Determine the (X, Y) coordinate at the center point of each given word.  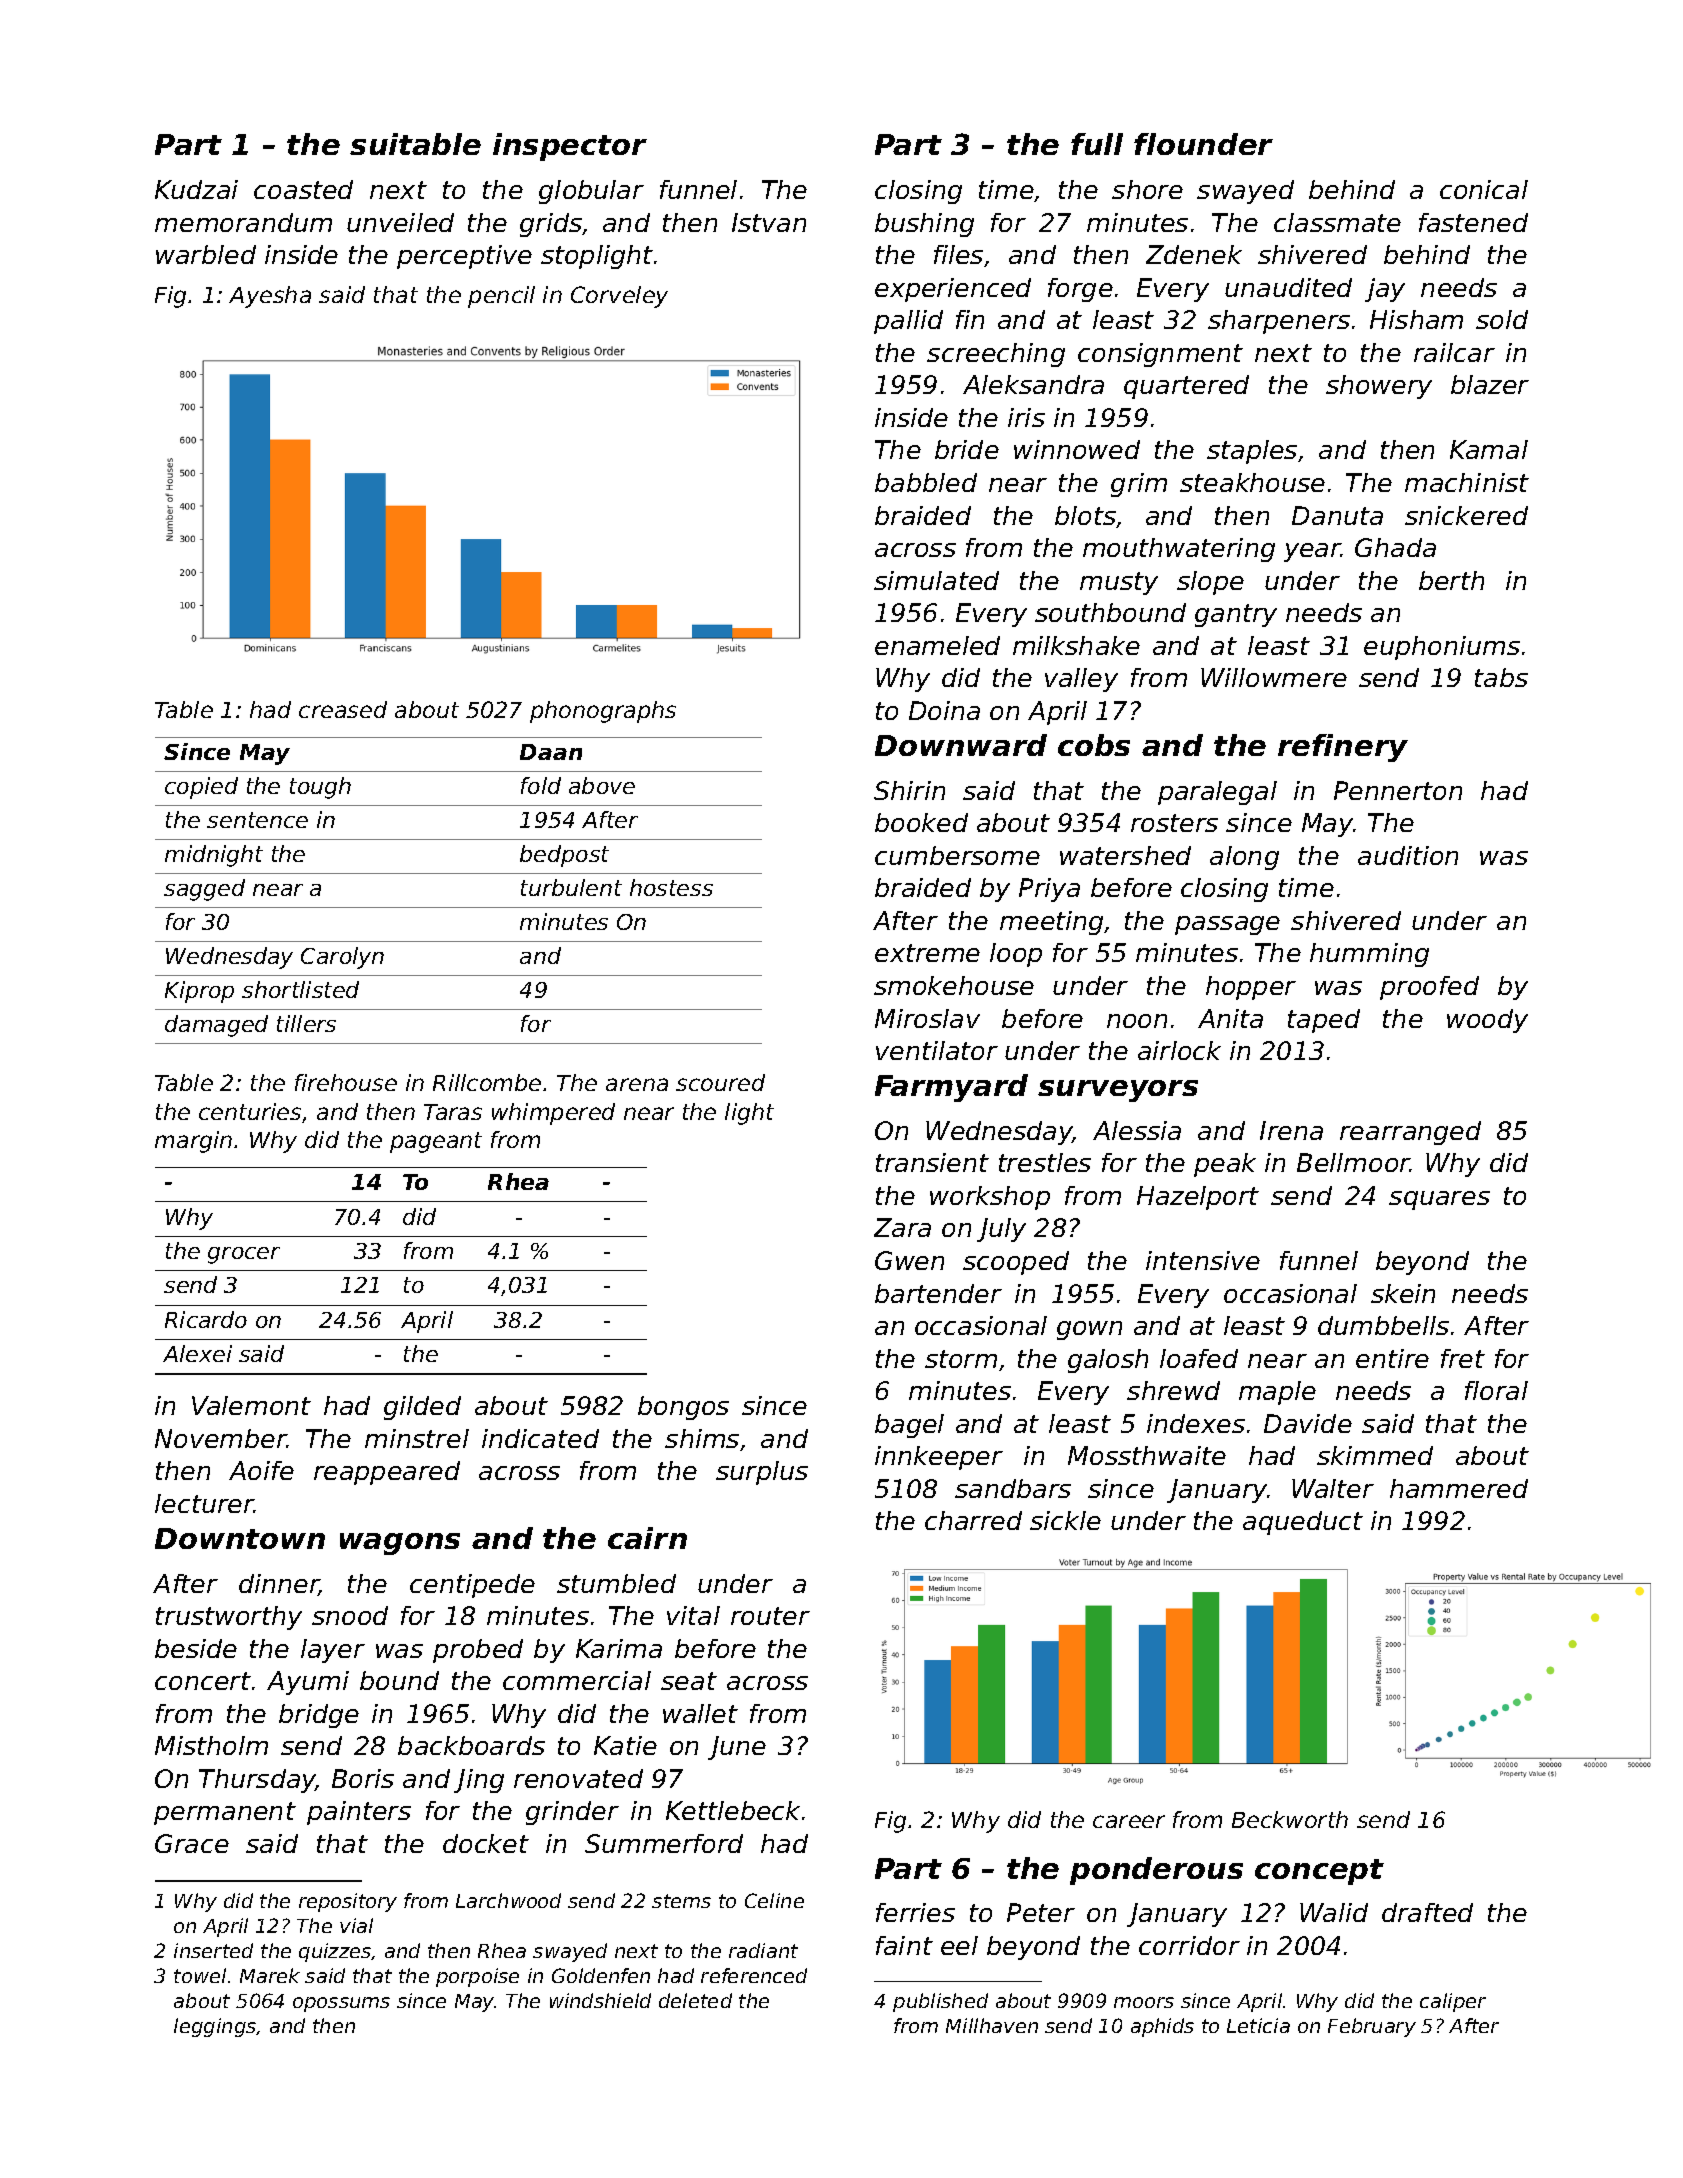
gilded (422, 1408)
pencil (501, 297)
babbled (926, 482)
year (1312, 552)
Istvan (769, 222)
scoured (720, 1082)
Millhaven (992, 2025)
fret (1463, 1358)
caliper (1453, 2002)
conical (1484, 189)
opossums (341, 2004)
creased (343, 709)
